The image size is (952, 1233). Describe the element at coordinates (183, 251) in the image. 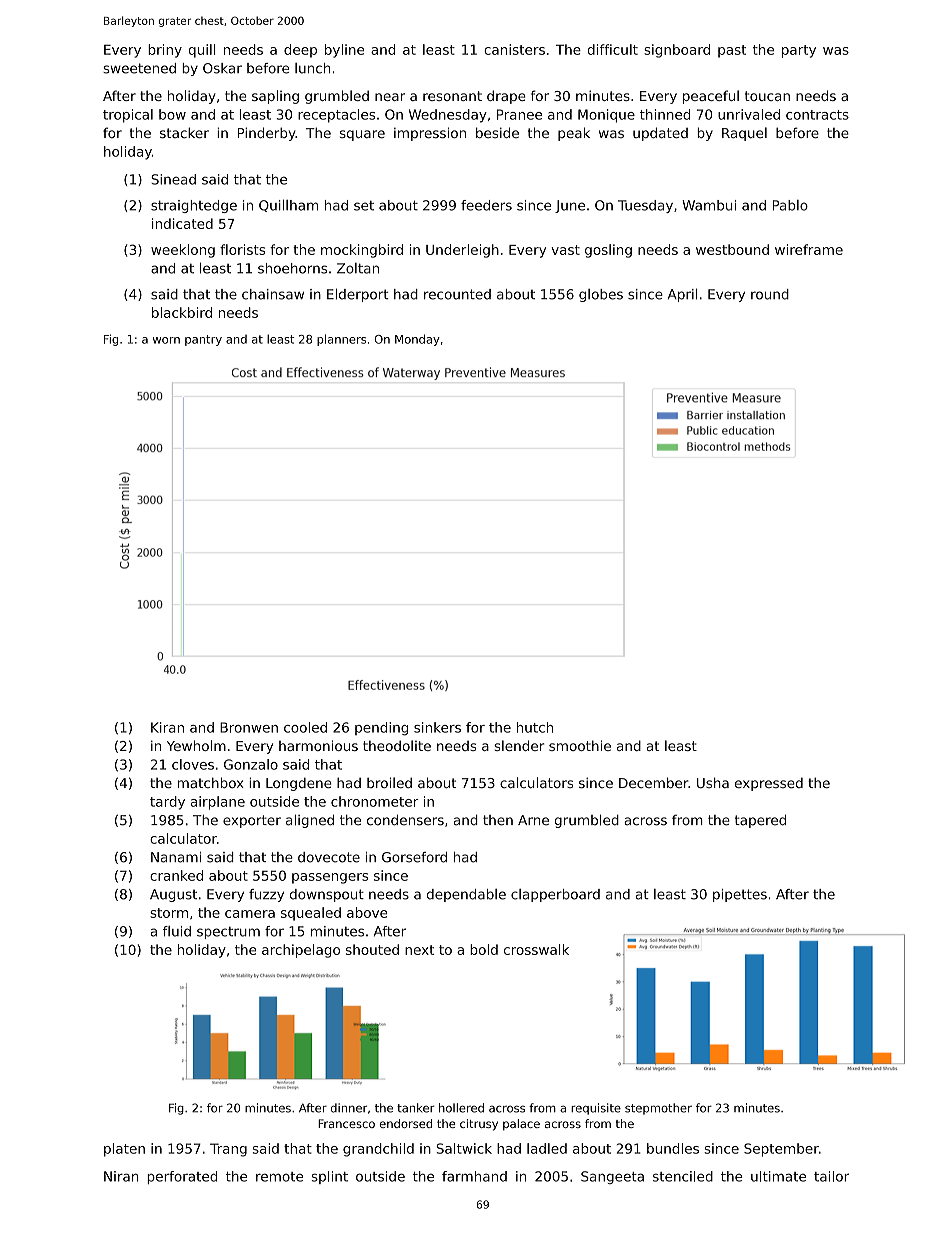

I see `weeklong` at that location.
